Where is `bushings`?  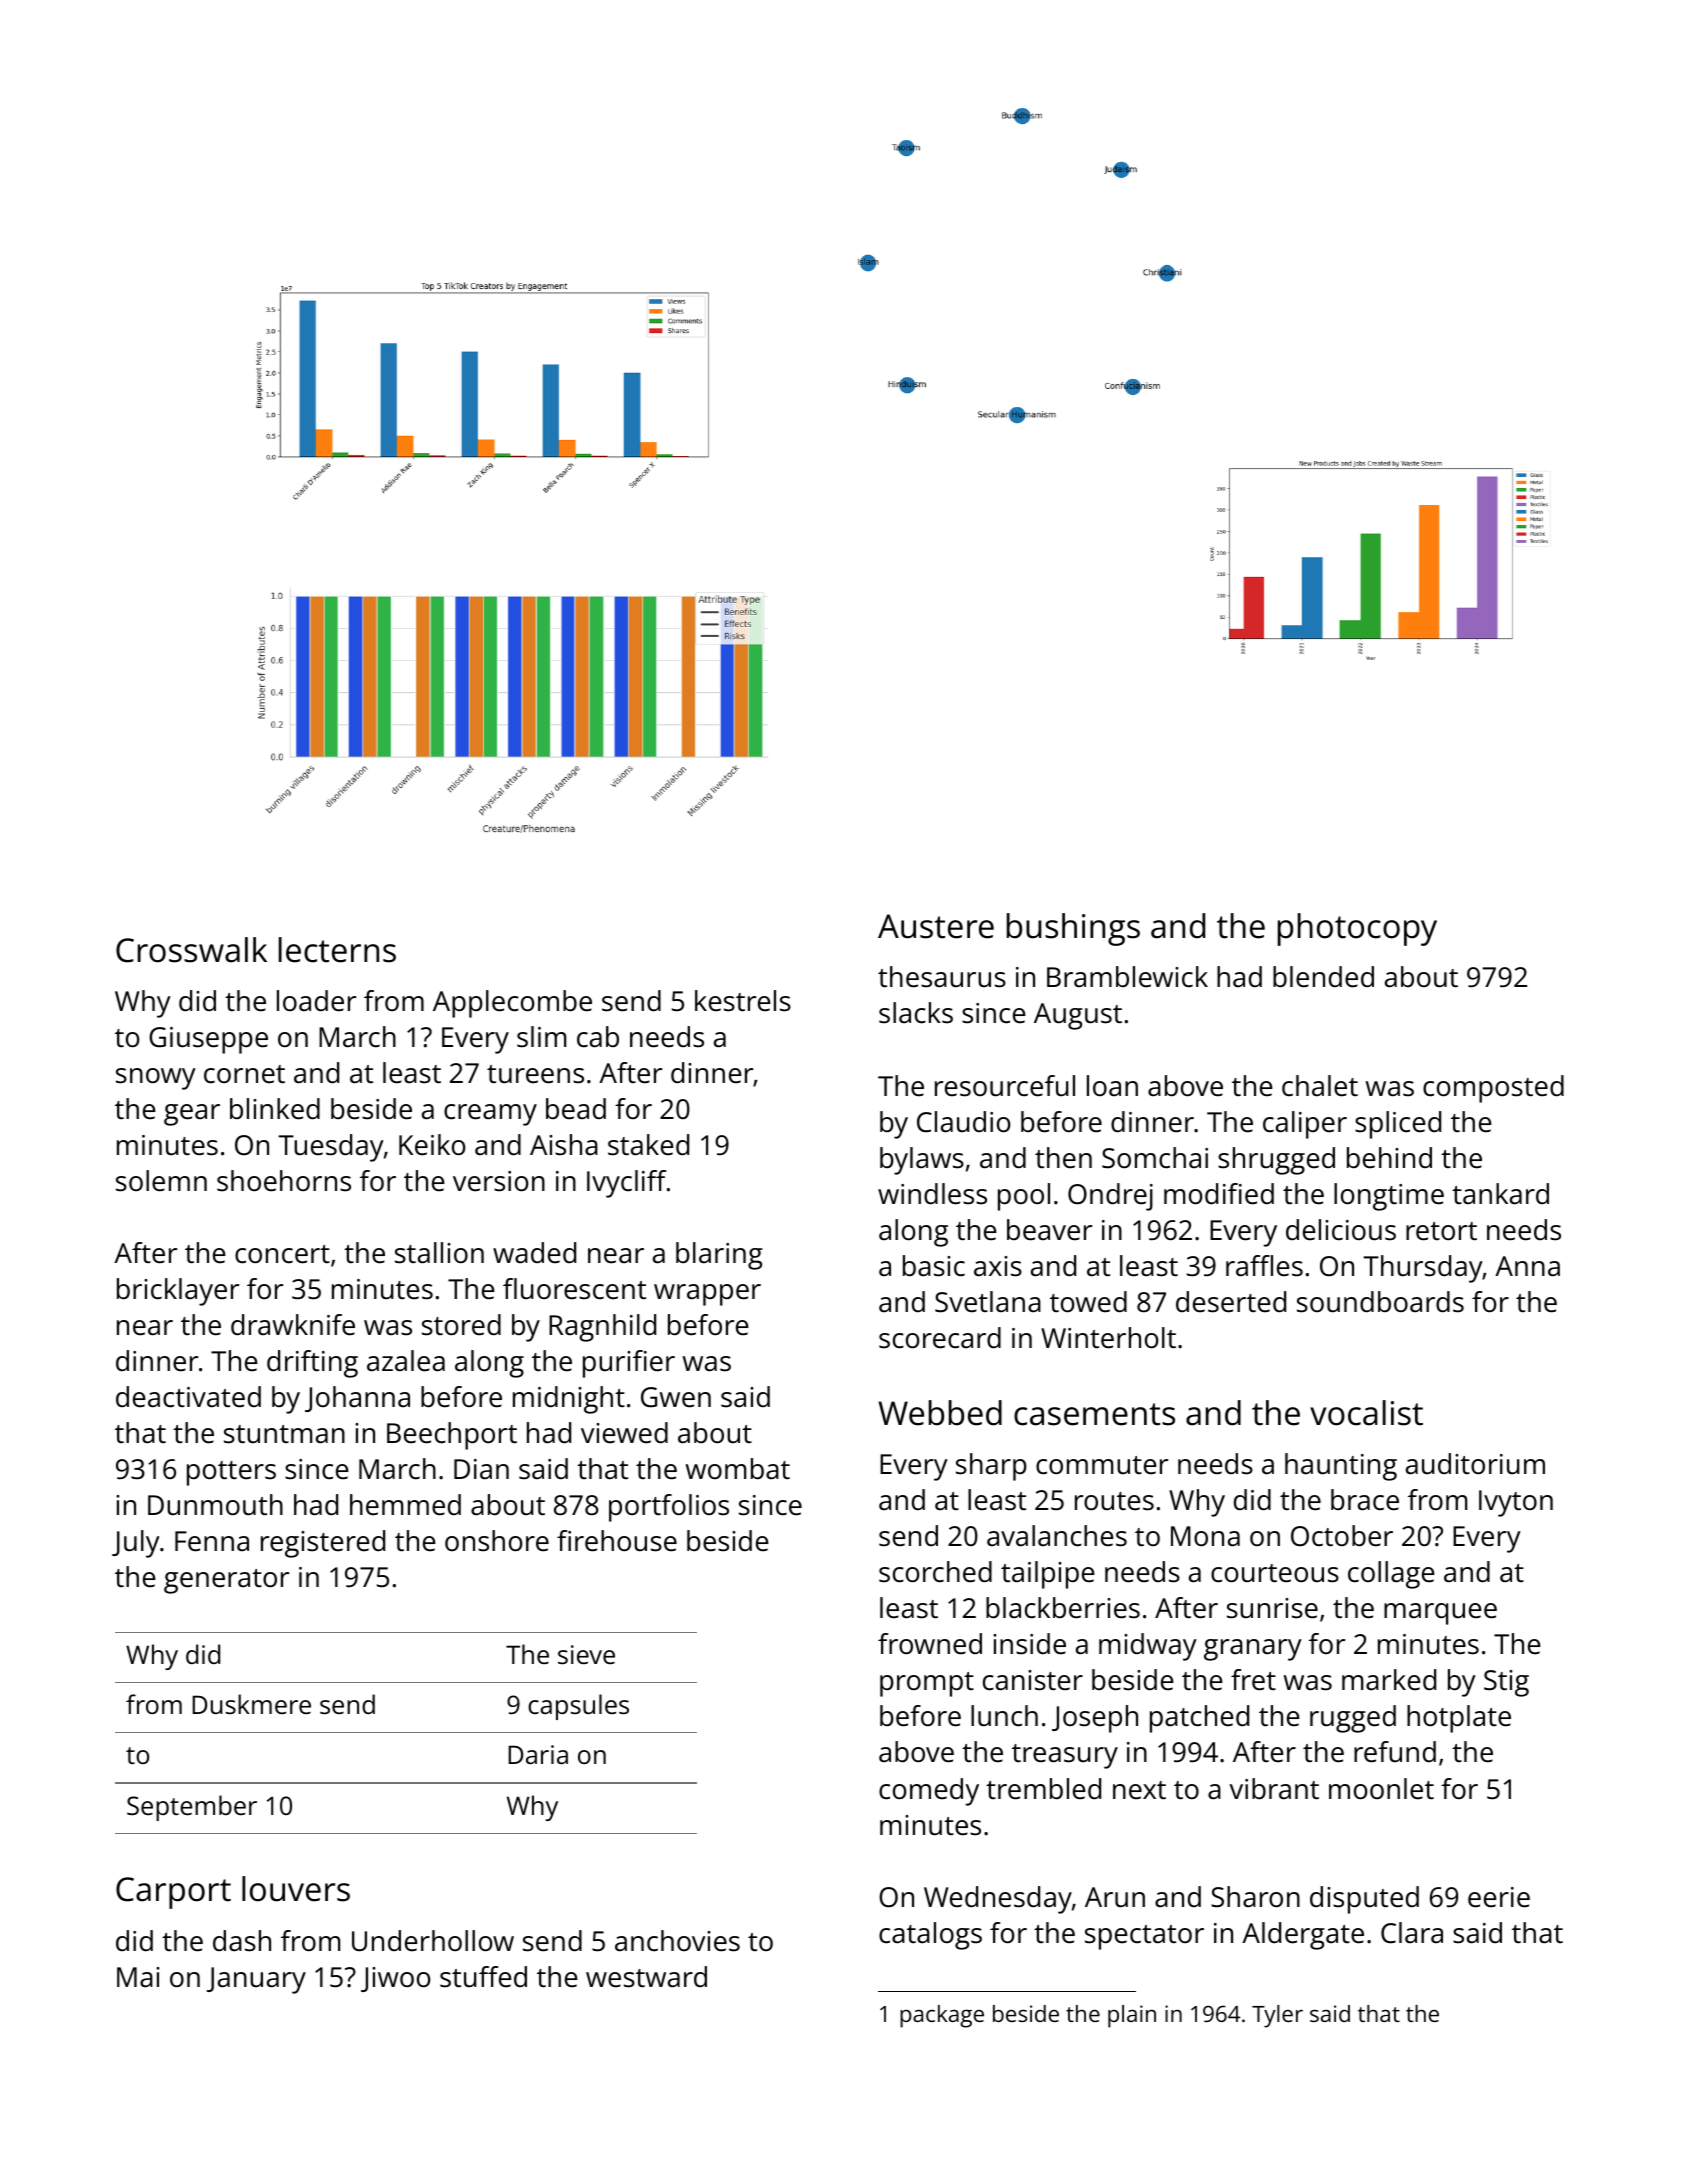 bushings is located at coordinates (1073, 929).
